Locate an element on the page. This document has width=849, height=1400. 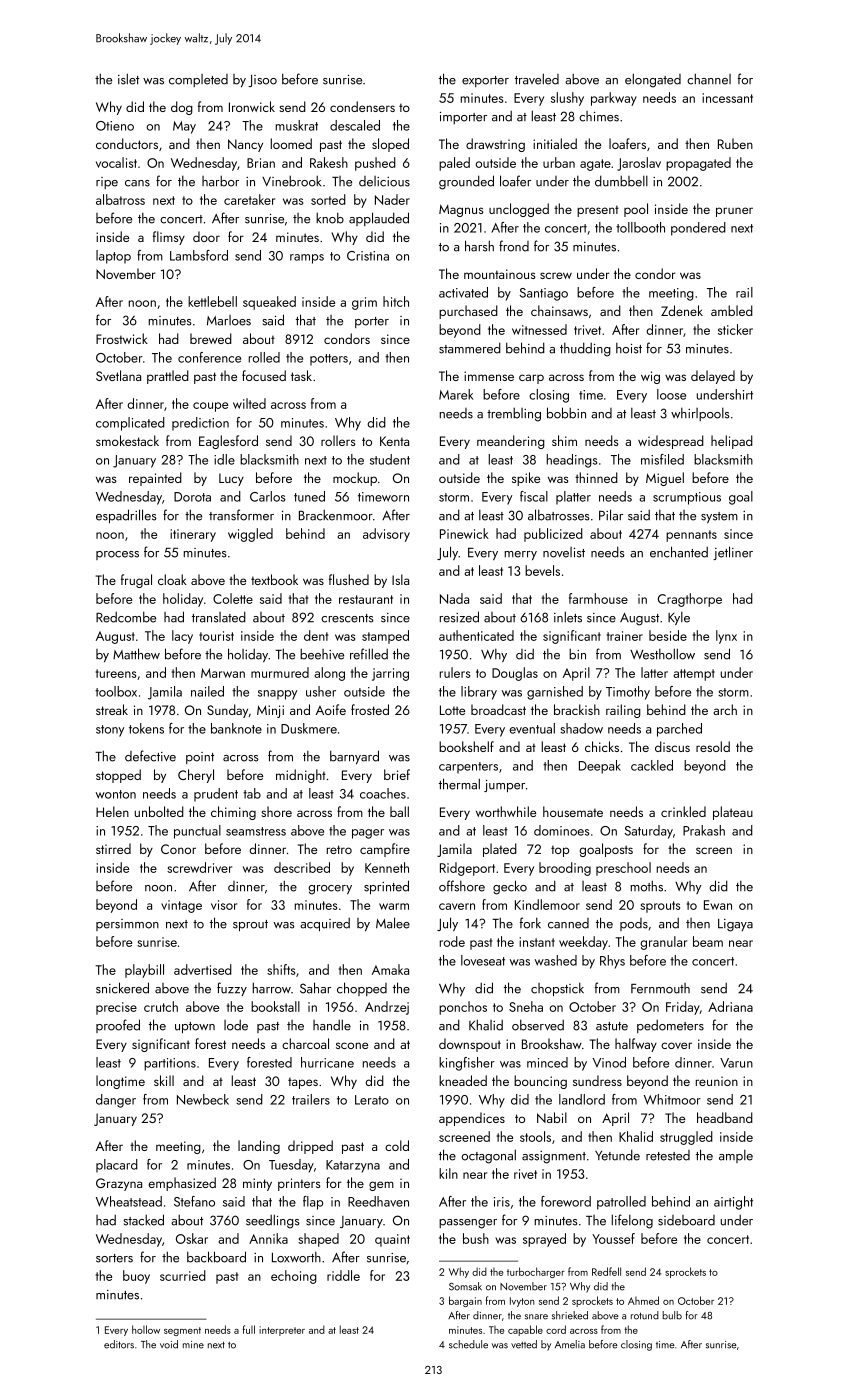
Lerato is located at coordinates (372, 1100).
